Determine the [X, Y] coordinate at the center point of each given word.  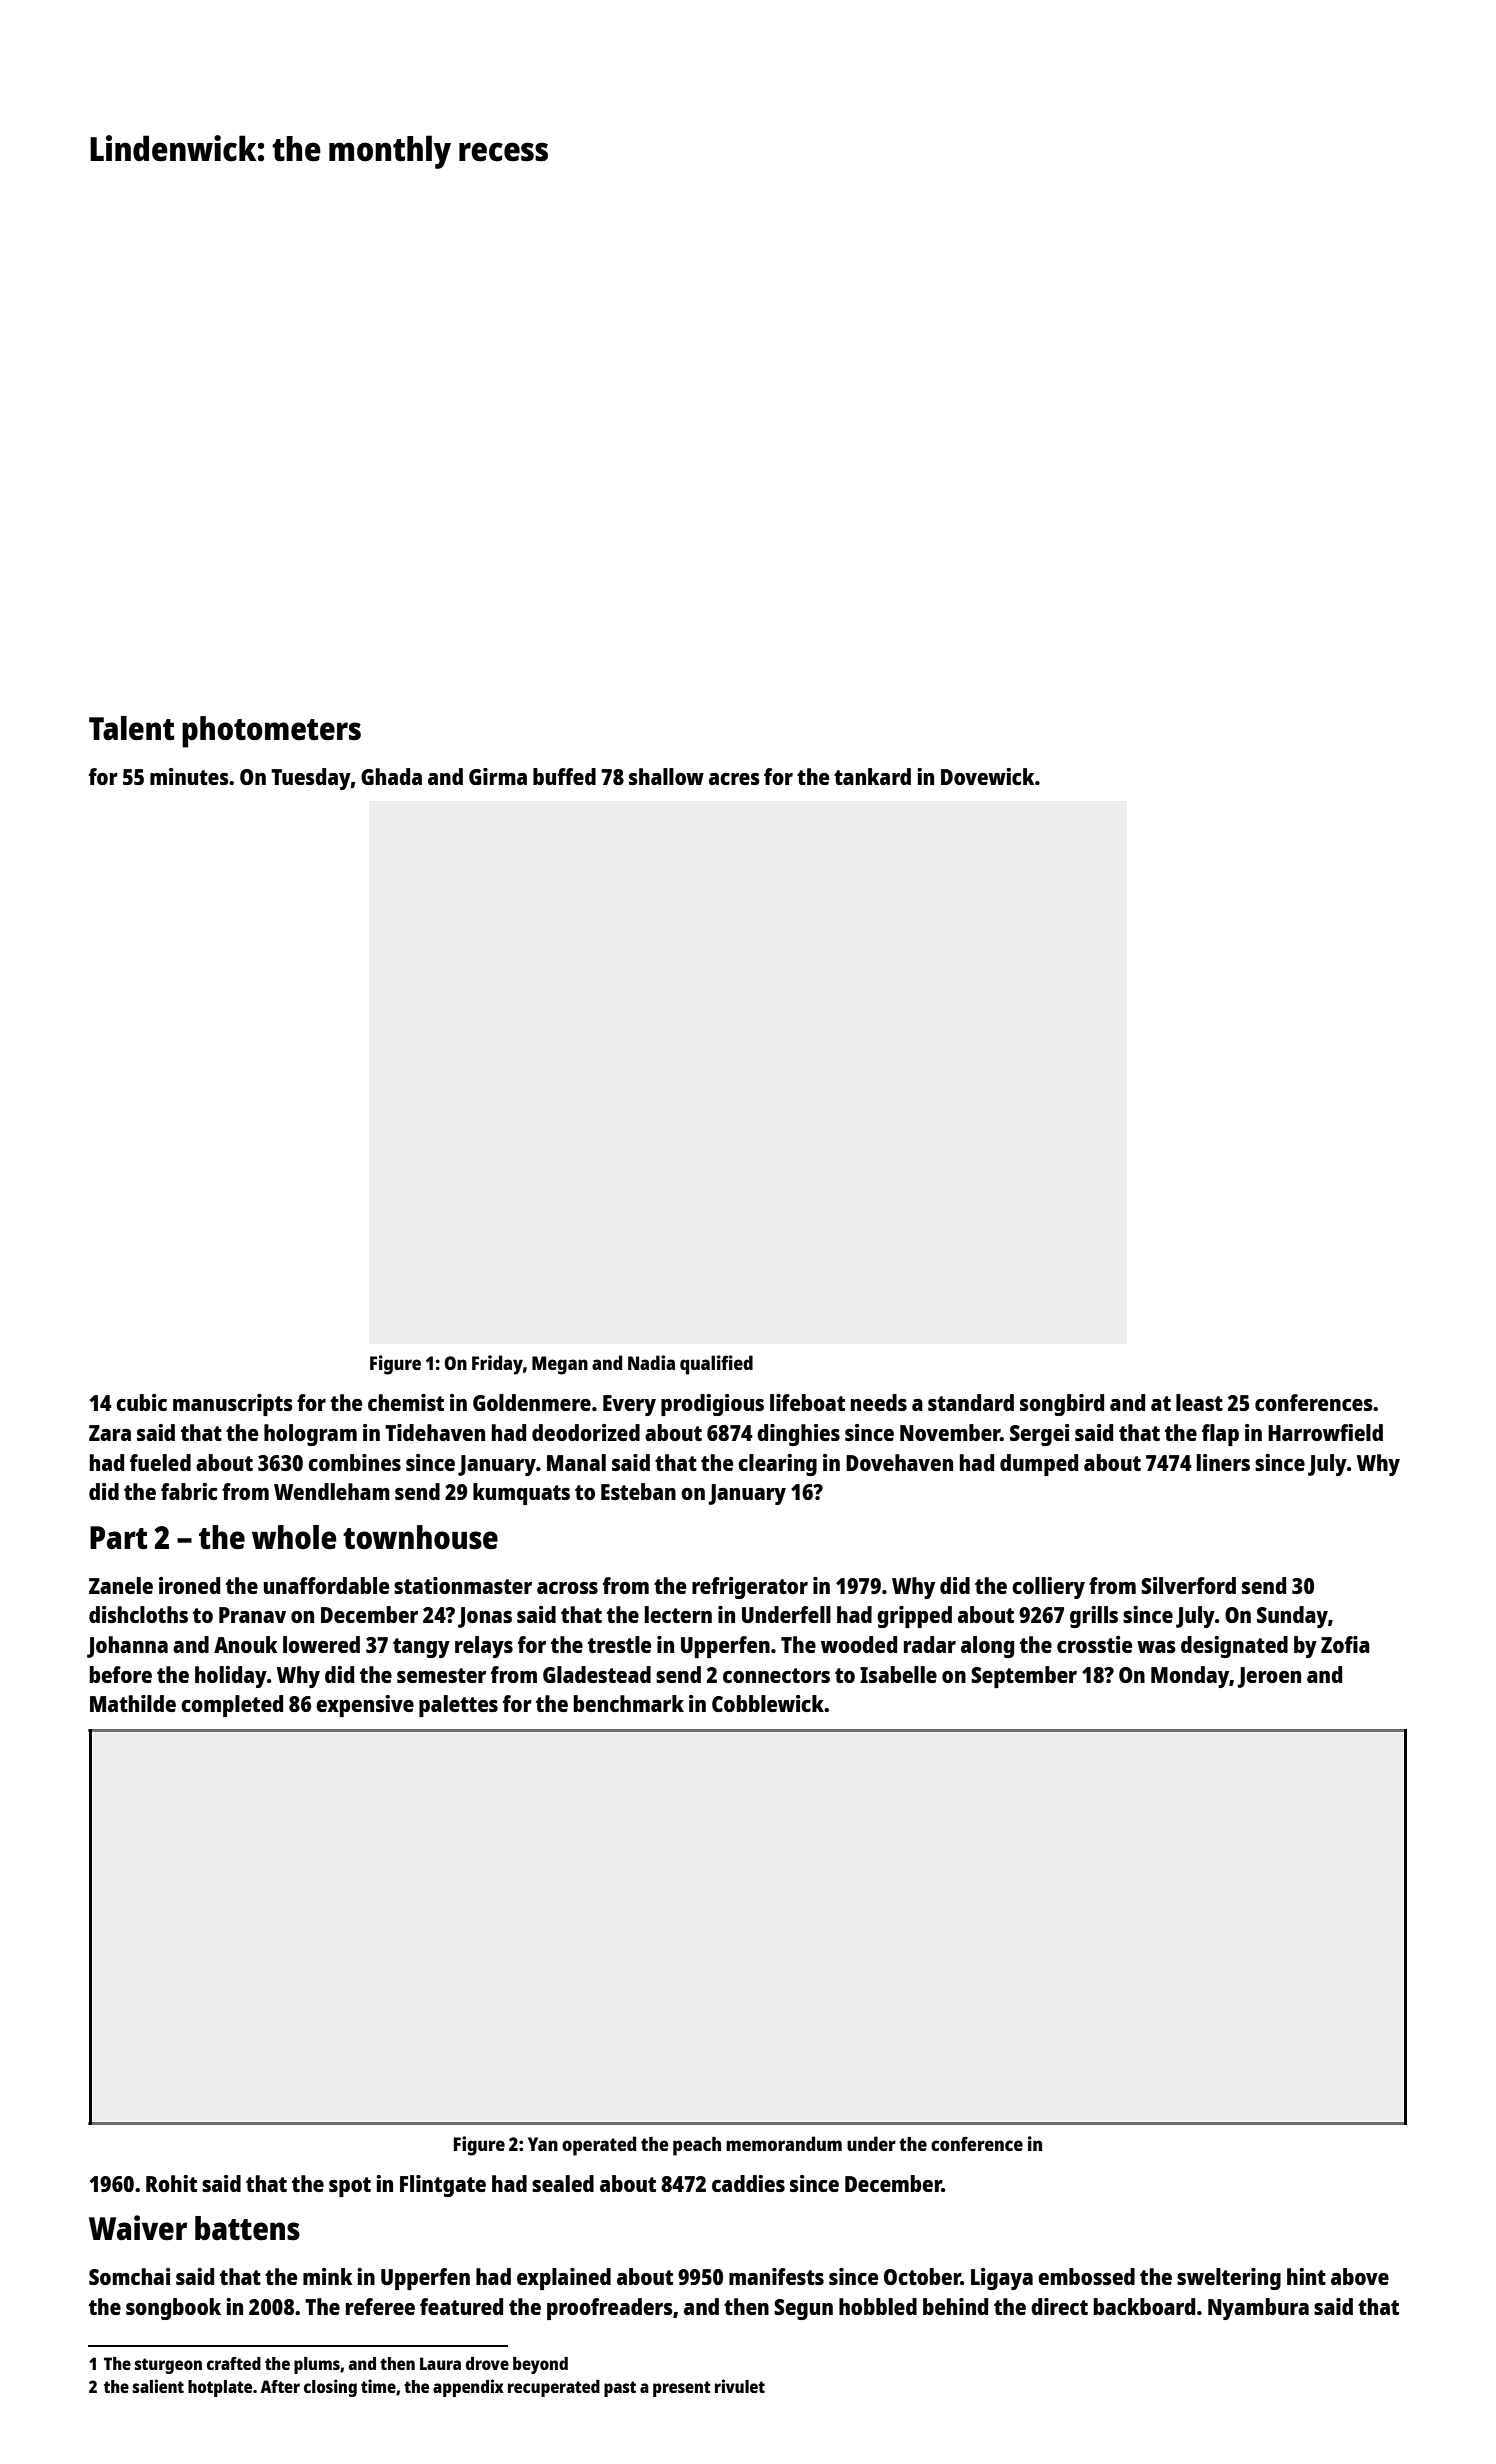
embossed [1086, 2276]
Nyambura [1258, 2309]
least [1199, 1402]
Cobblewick [768, 1703]
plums [317, 2365]
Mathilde [133, 1703]
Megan [560, 1365]
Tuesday [311, 779]
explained [564, 2279]
